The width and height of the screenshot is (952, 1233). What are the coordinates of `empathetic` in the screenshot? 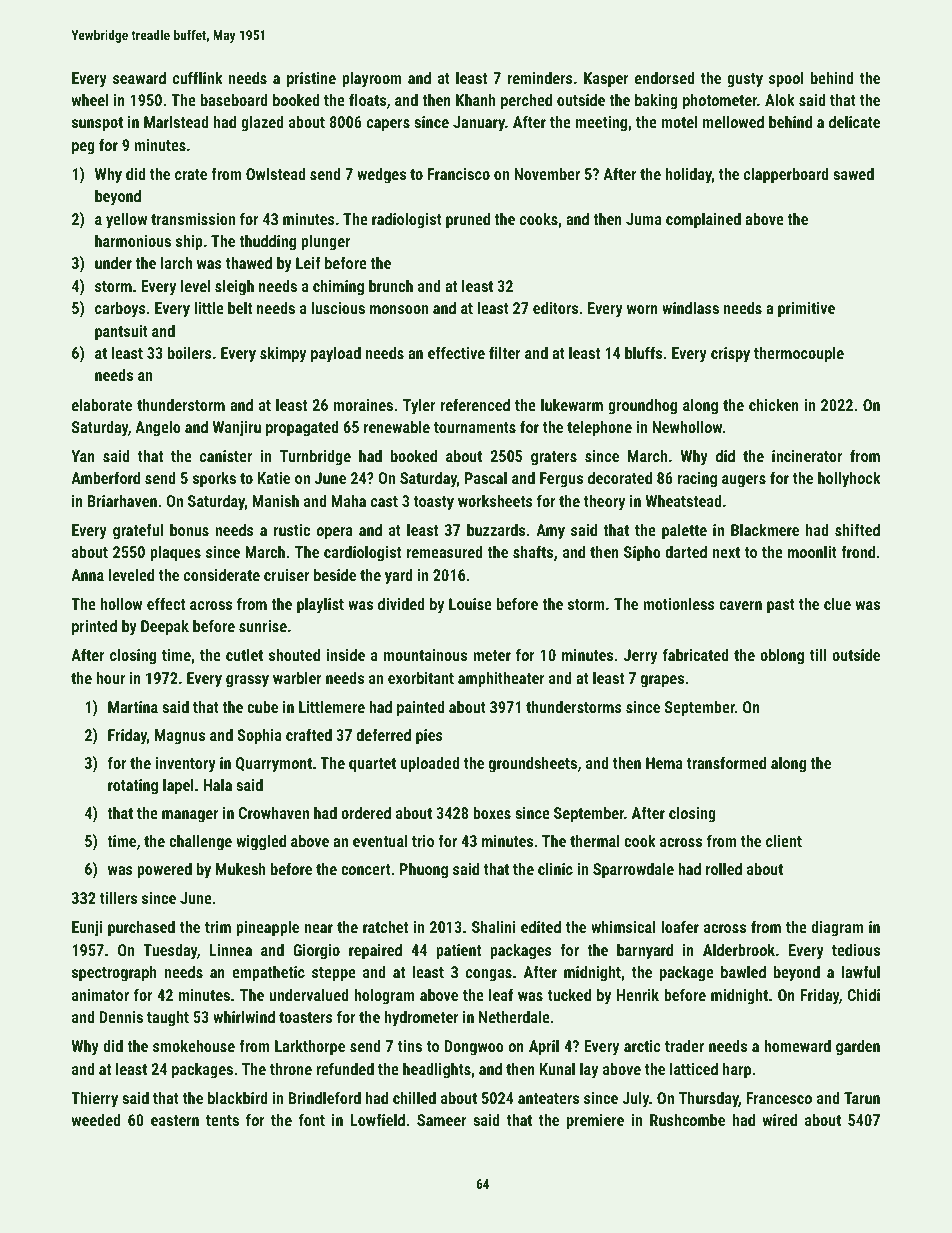 It's located at (268, 973).
